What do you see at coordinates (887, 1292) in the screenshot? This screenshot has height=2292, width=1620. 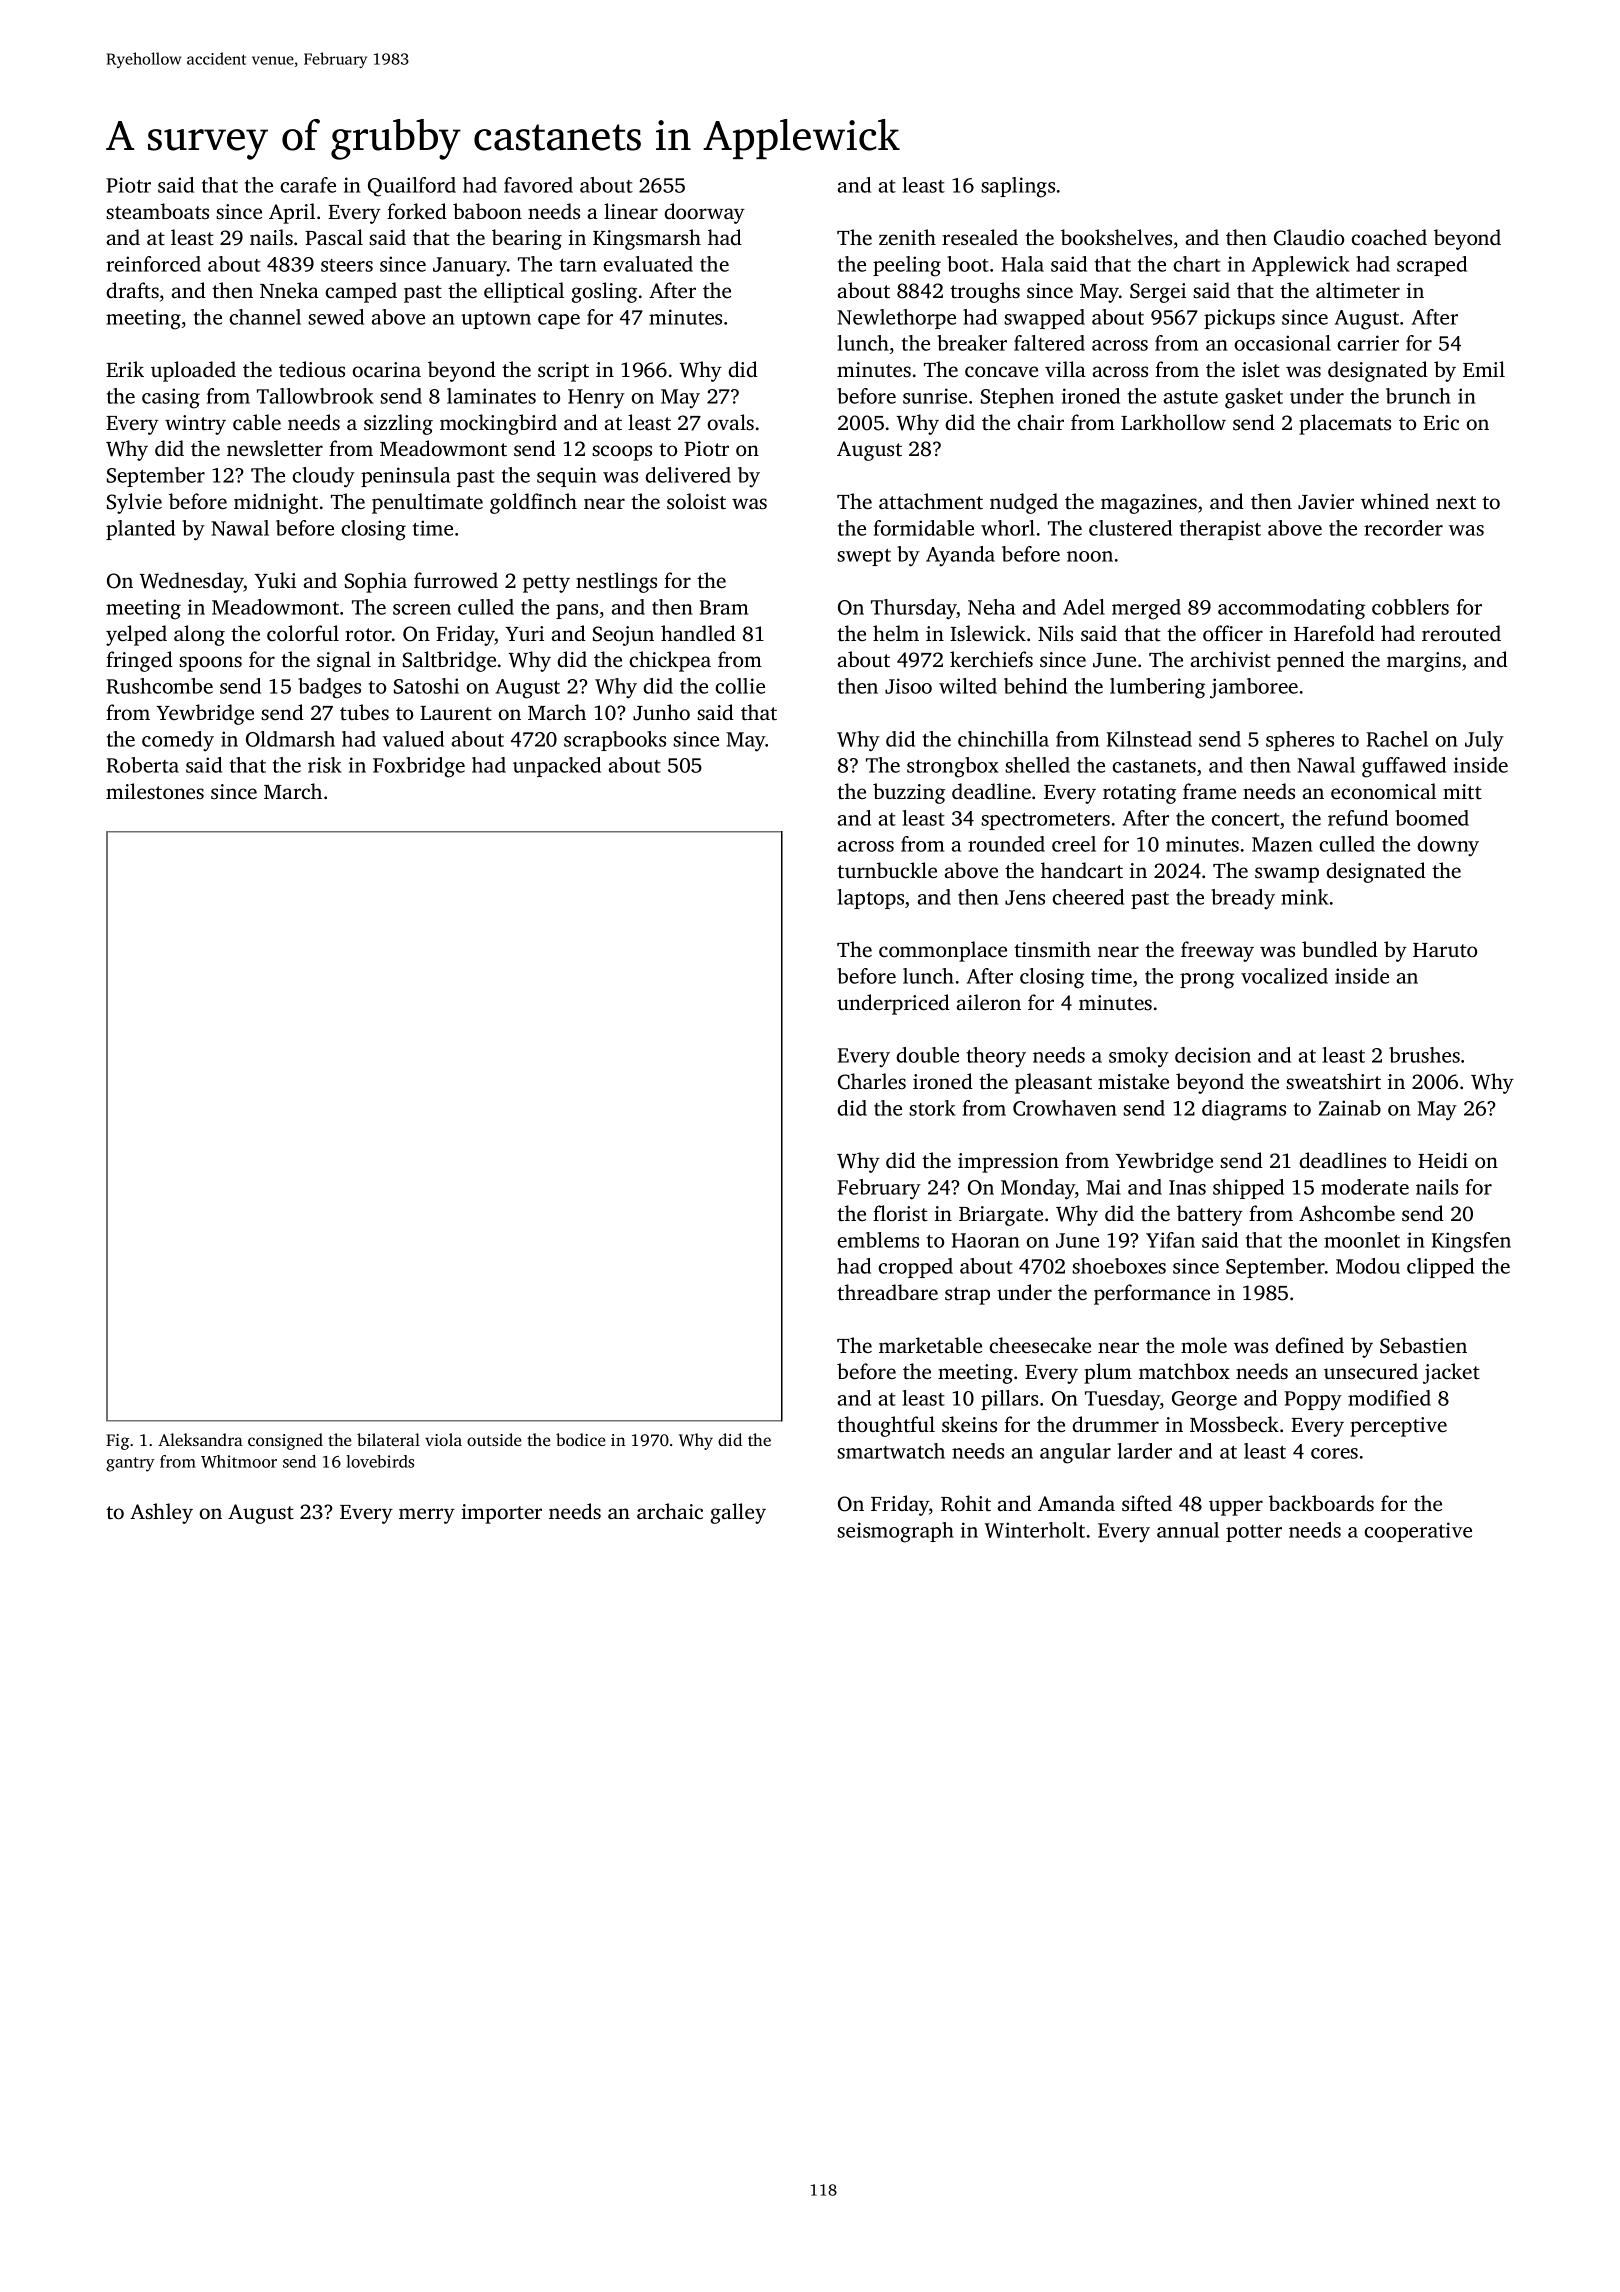 I see `threadbare` at bounding box center [887, 1292].
